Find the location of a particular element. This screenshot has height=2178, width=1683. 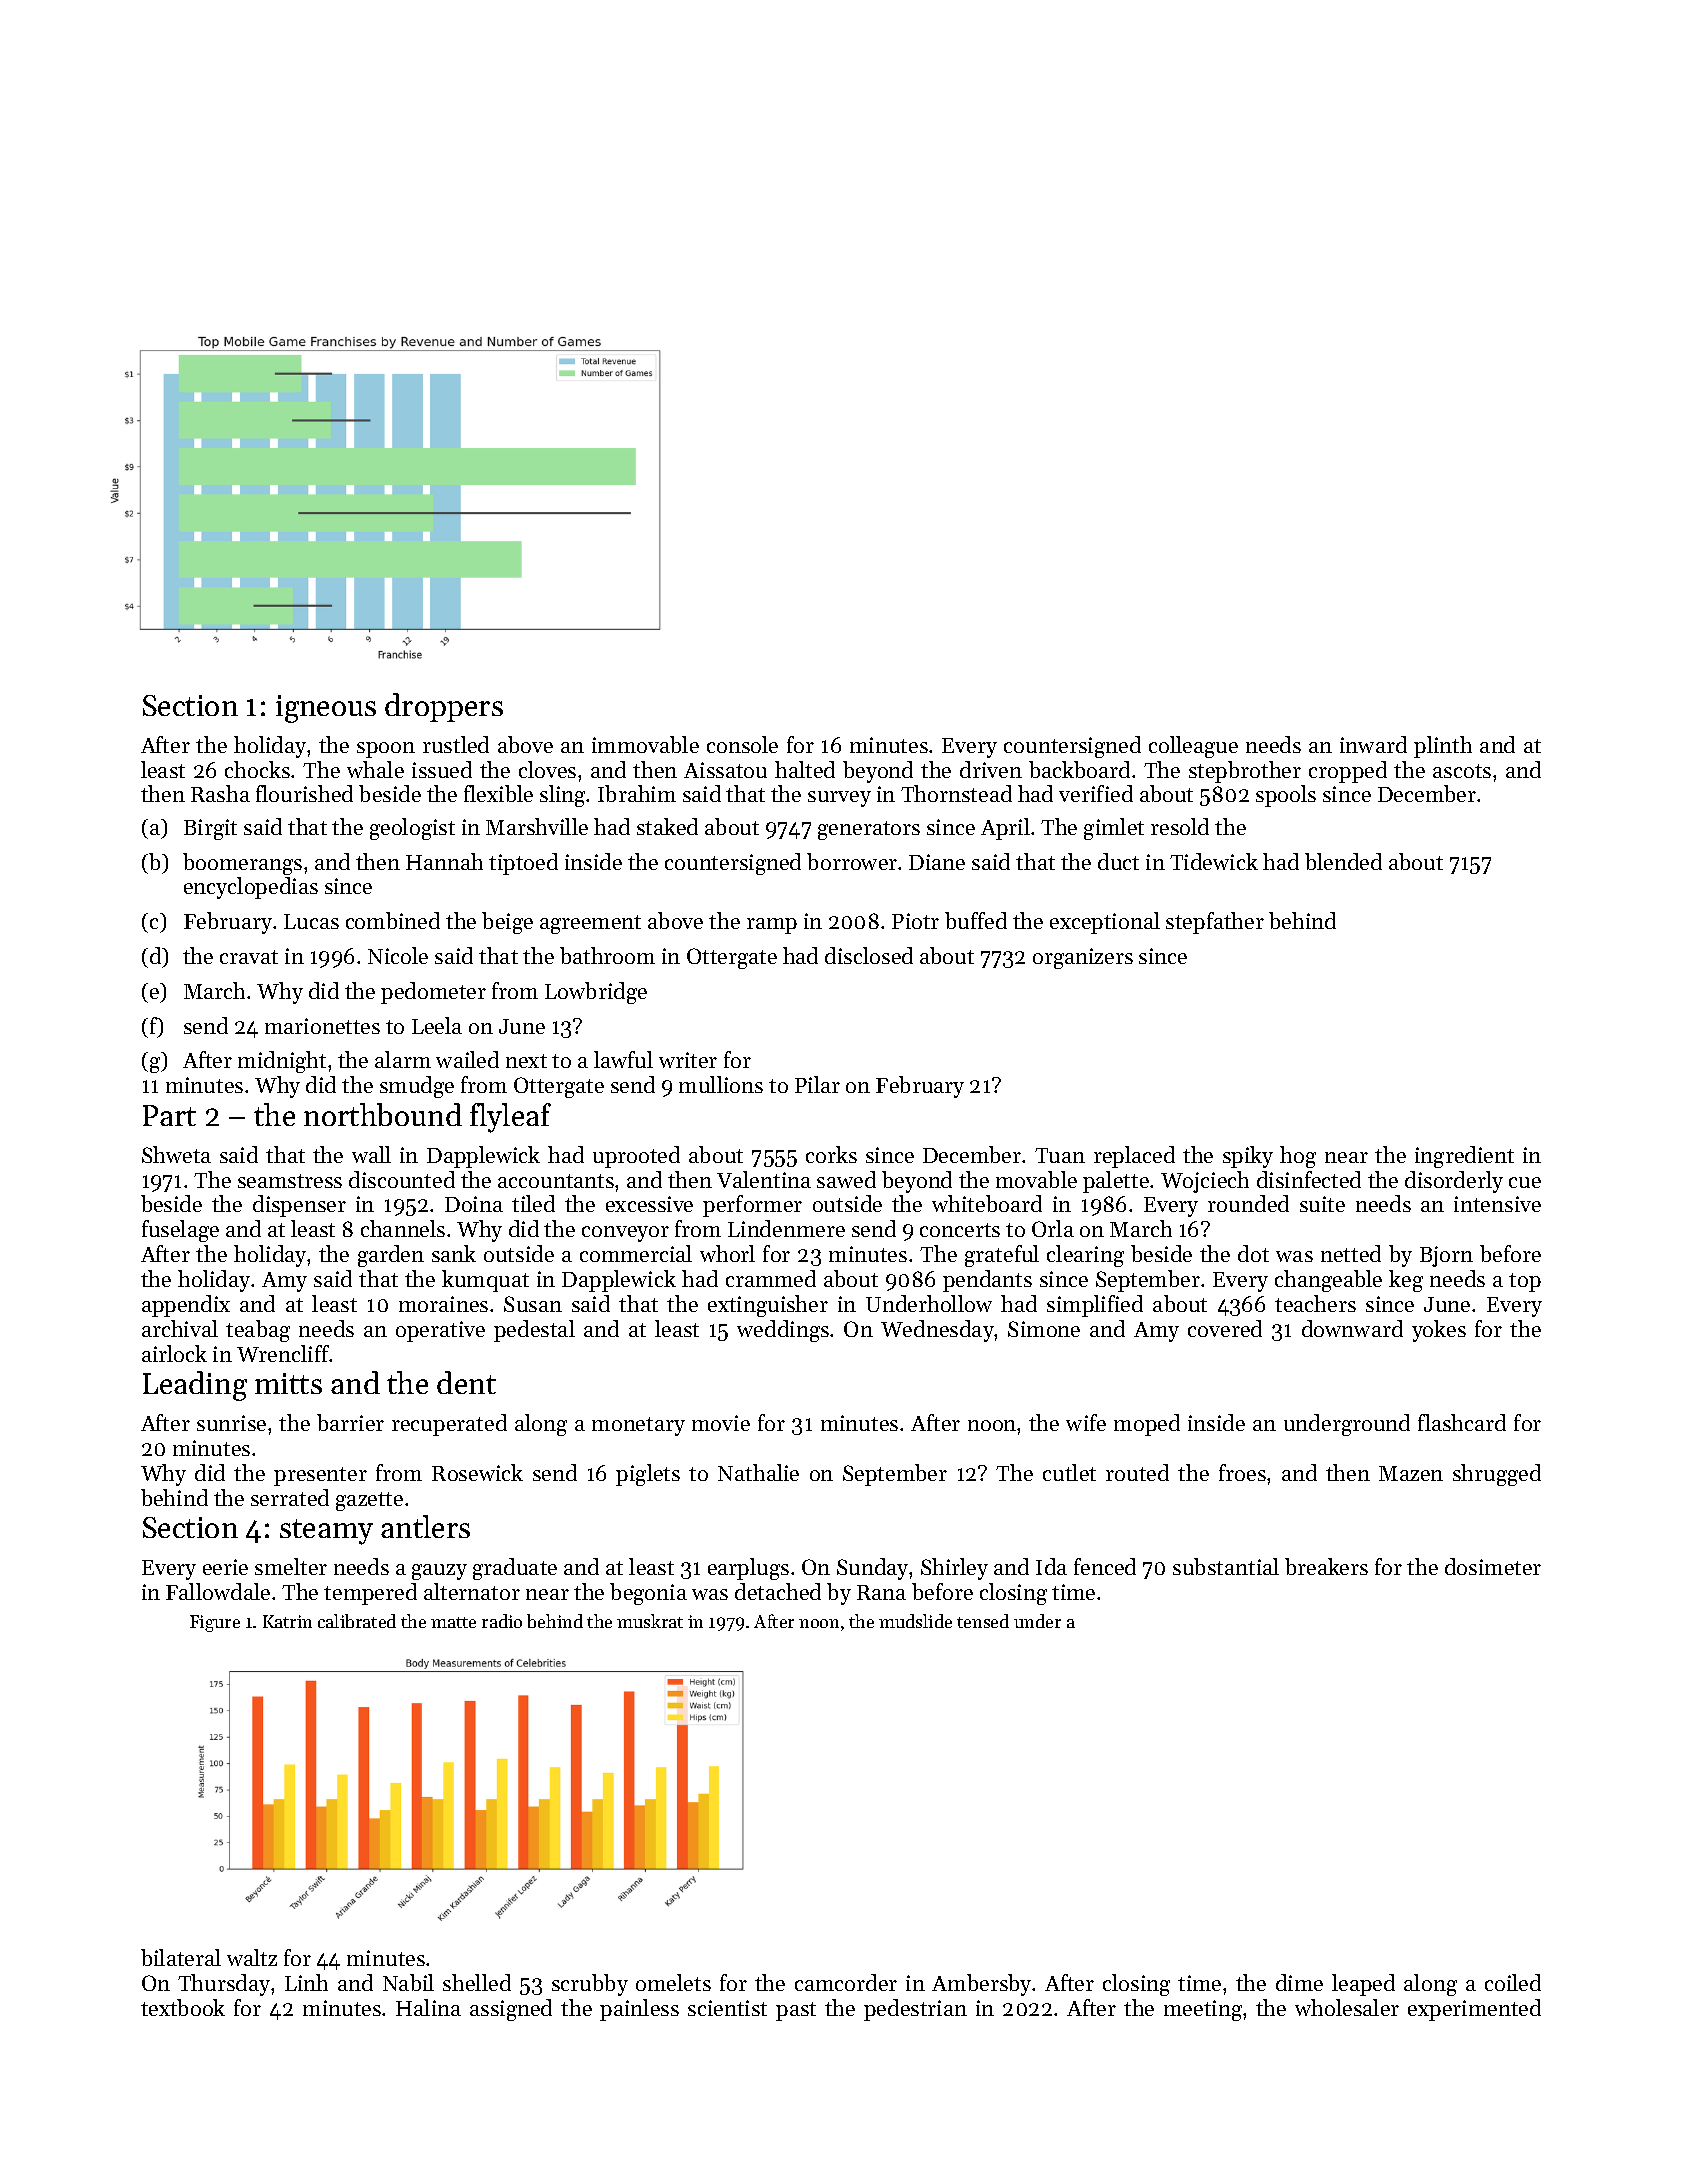

stepfather is located at coordinates (1215, 923).
